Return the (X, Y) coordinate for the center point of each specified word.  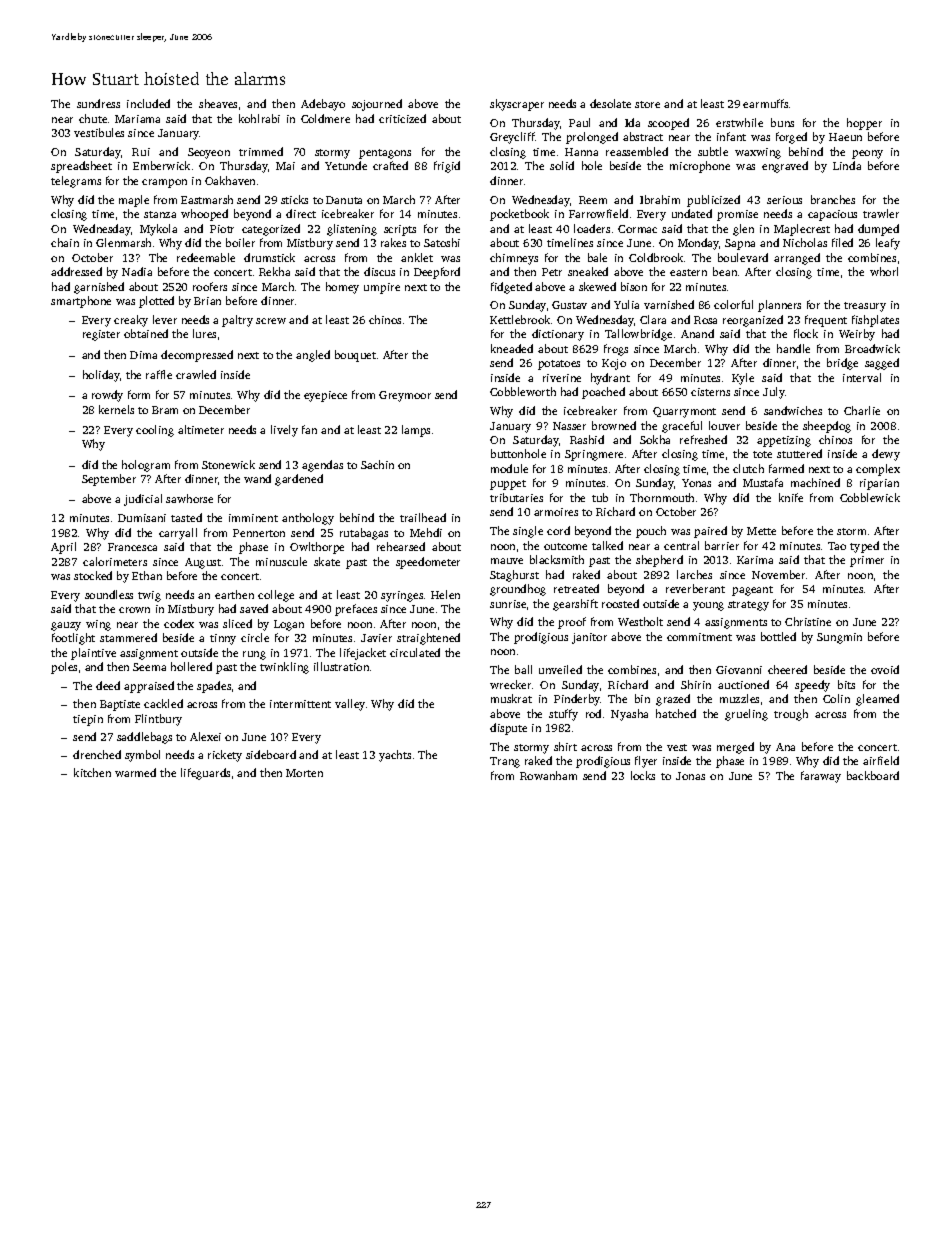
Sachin (377, 464)
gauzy (66, 626)
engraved (785, 167)
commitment (699, 637)
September (109, 480)
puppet (508, 485)
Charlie (862, 410)
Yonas (696, 483)
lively (284, 431)
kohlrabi (259, 118)
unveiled (560, 669)
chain (65, 242)
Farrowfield (598, 213)
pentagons (385, 154)
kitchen (92, 772)
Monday (698, 244)
